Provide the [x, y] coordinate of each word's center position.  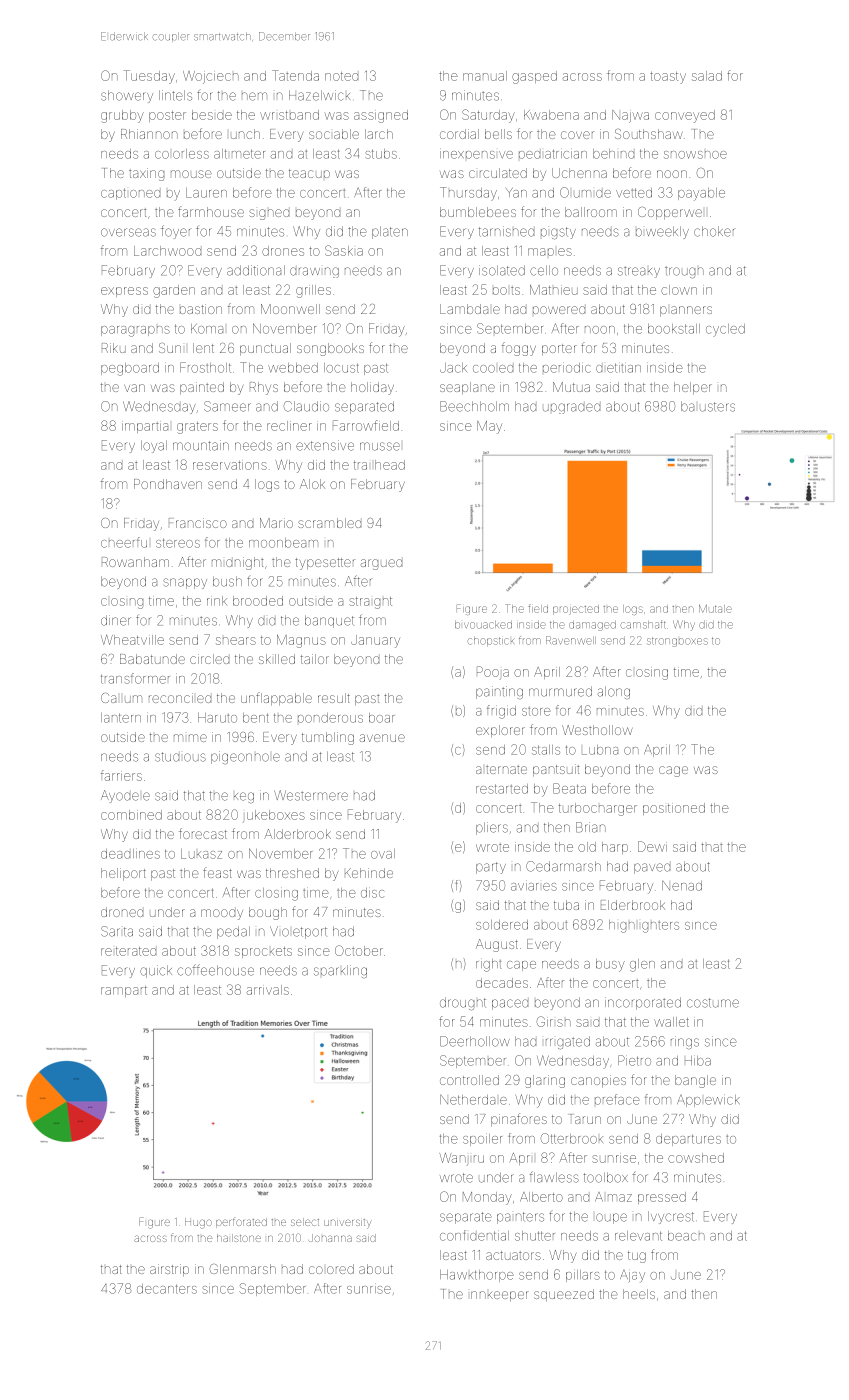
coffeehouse [215, 970]
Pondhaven [168, 484]
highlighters [644, 926]
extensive [325, 445]
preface [617, 1099]
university [348, 1224]
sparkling [340, 971]
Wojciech [211, 77]
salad [707, 76]
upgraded [571, 408]
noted [341, 76]
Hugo [198, 1223]
